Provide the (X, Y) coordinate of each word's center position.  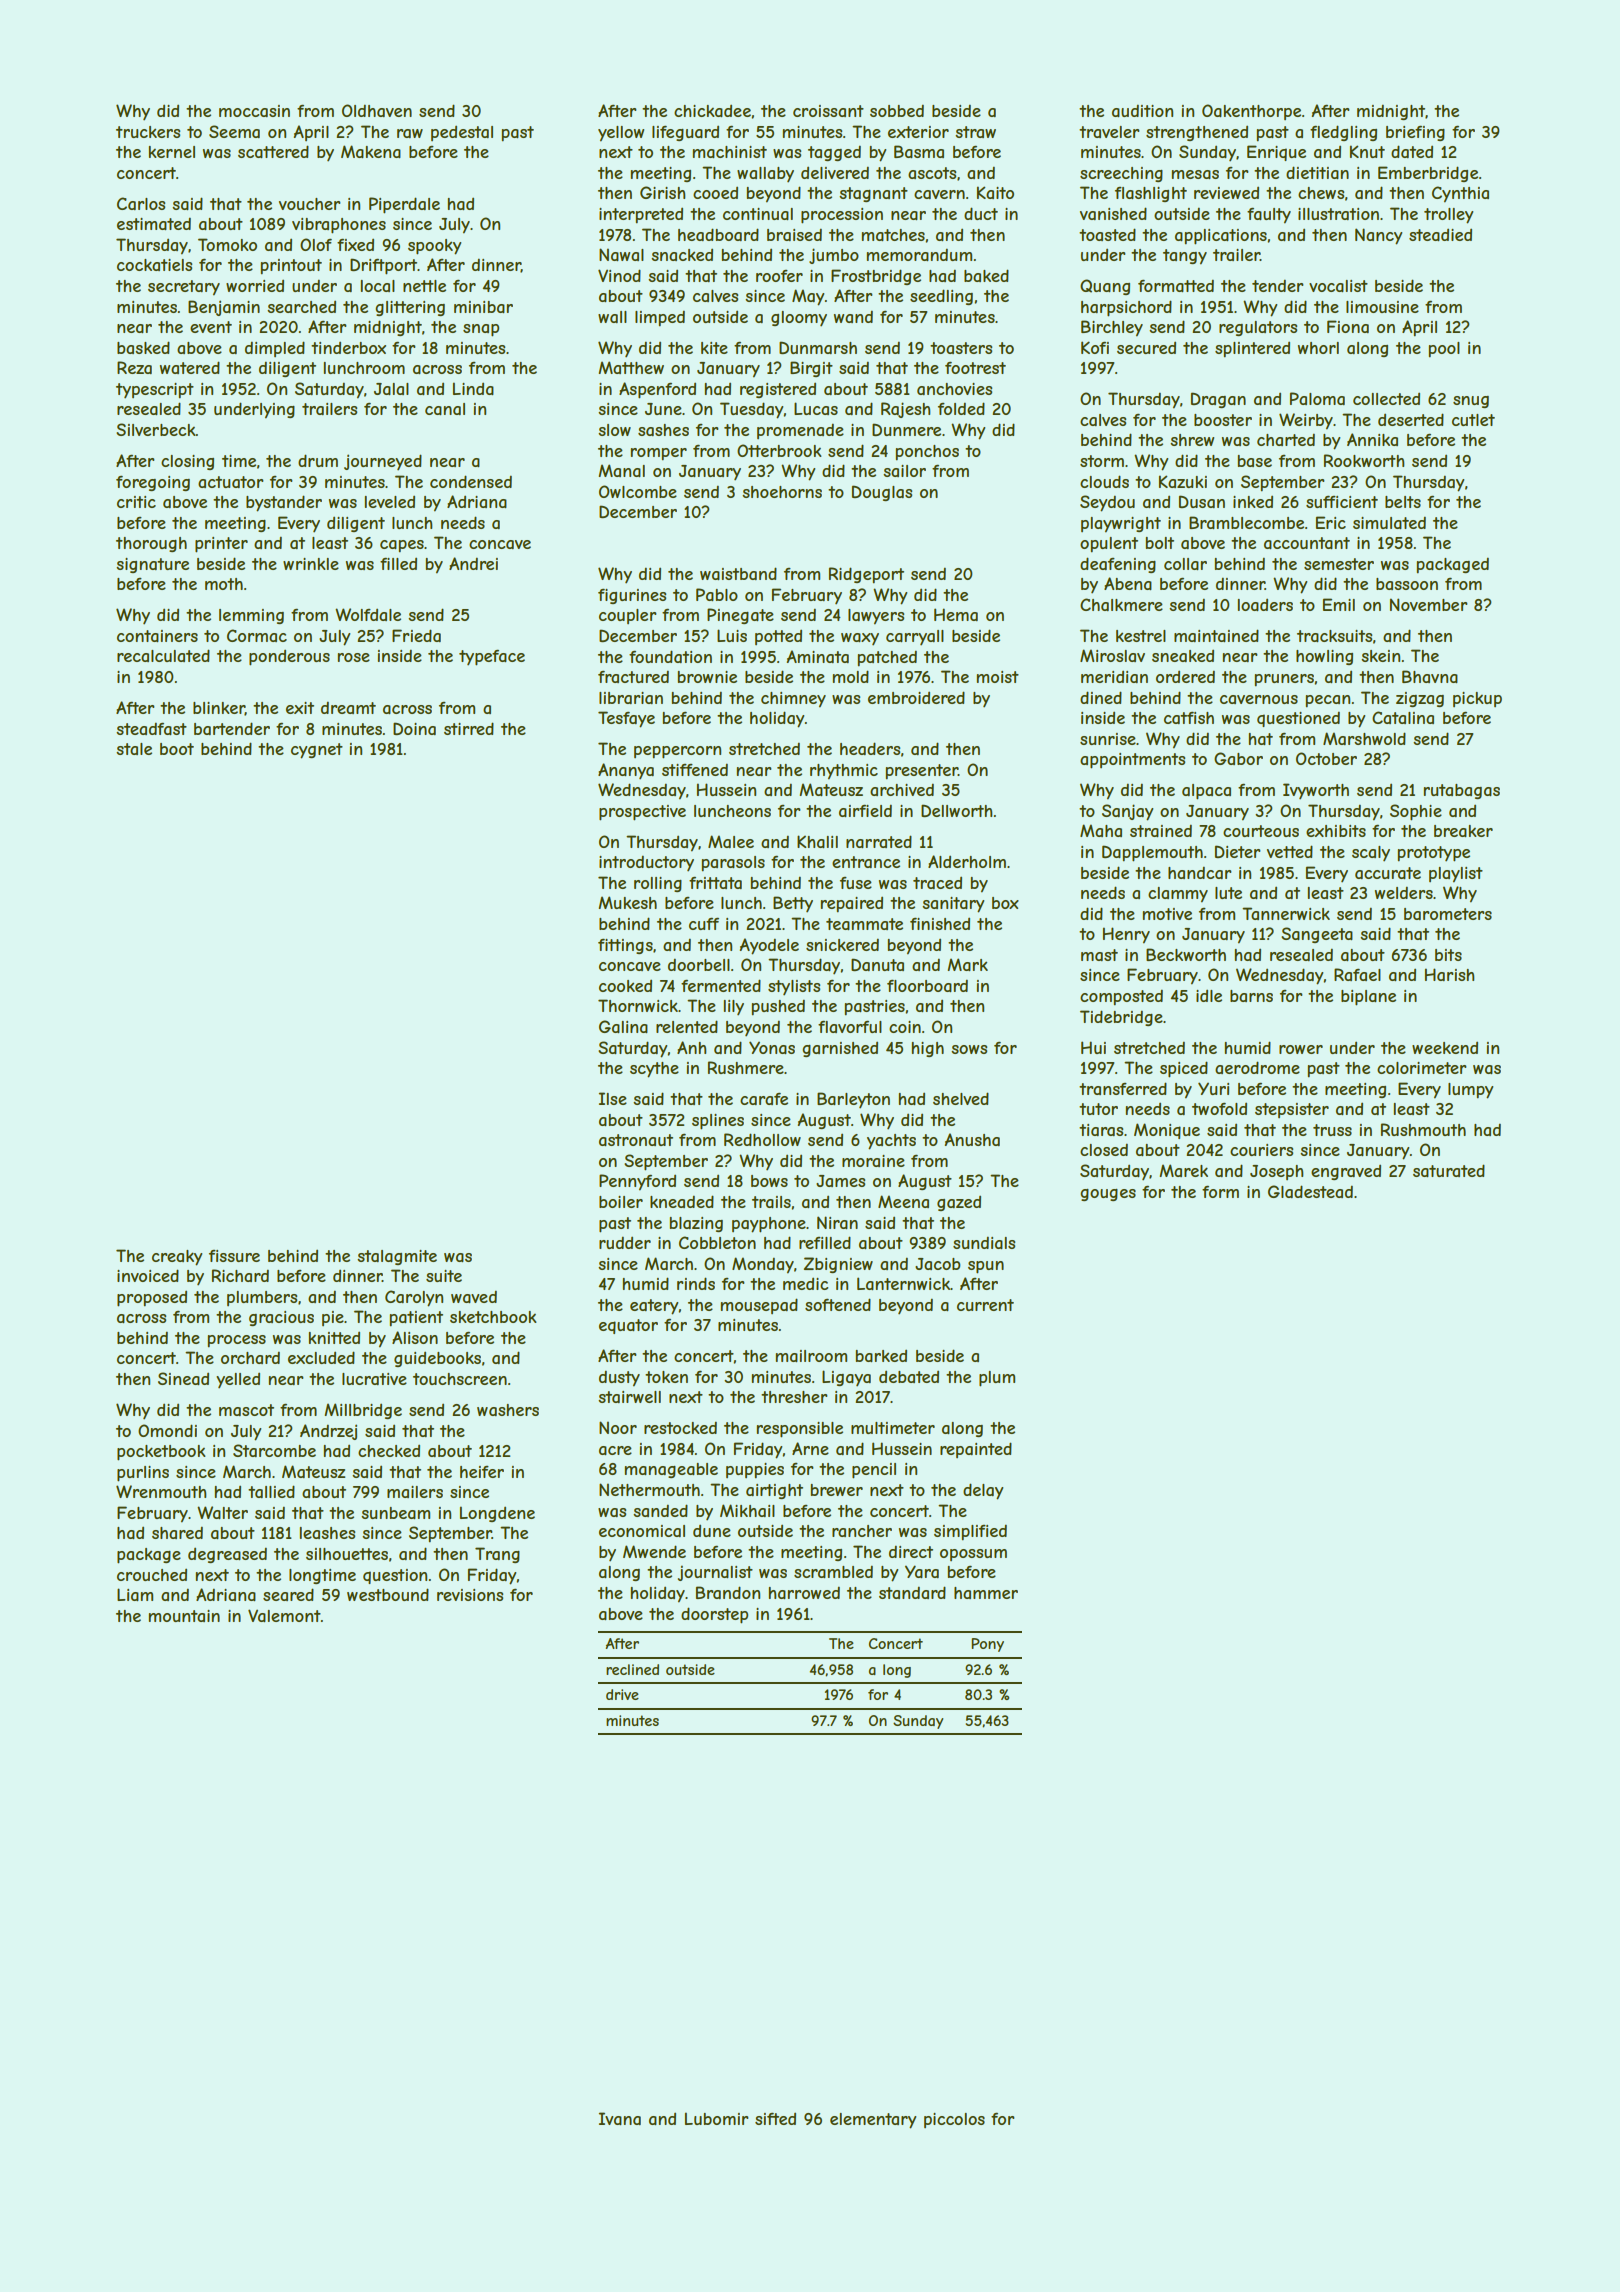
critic (136, 502)
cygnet (317, 751)
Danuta (877, 964)
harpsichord (1126, 308)
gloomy (799, 318)
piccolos (954, 2120)
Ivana (620, 2118)
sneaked (1183, 656)
